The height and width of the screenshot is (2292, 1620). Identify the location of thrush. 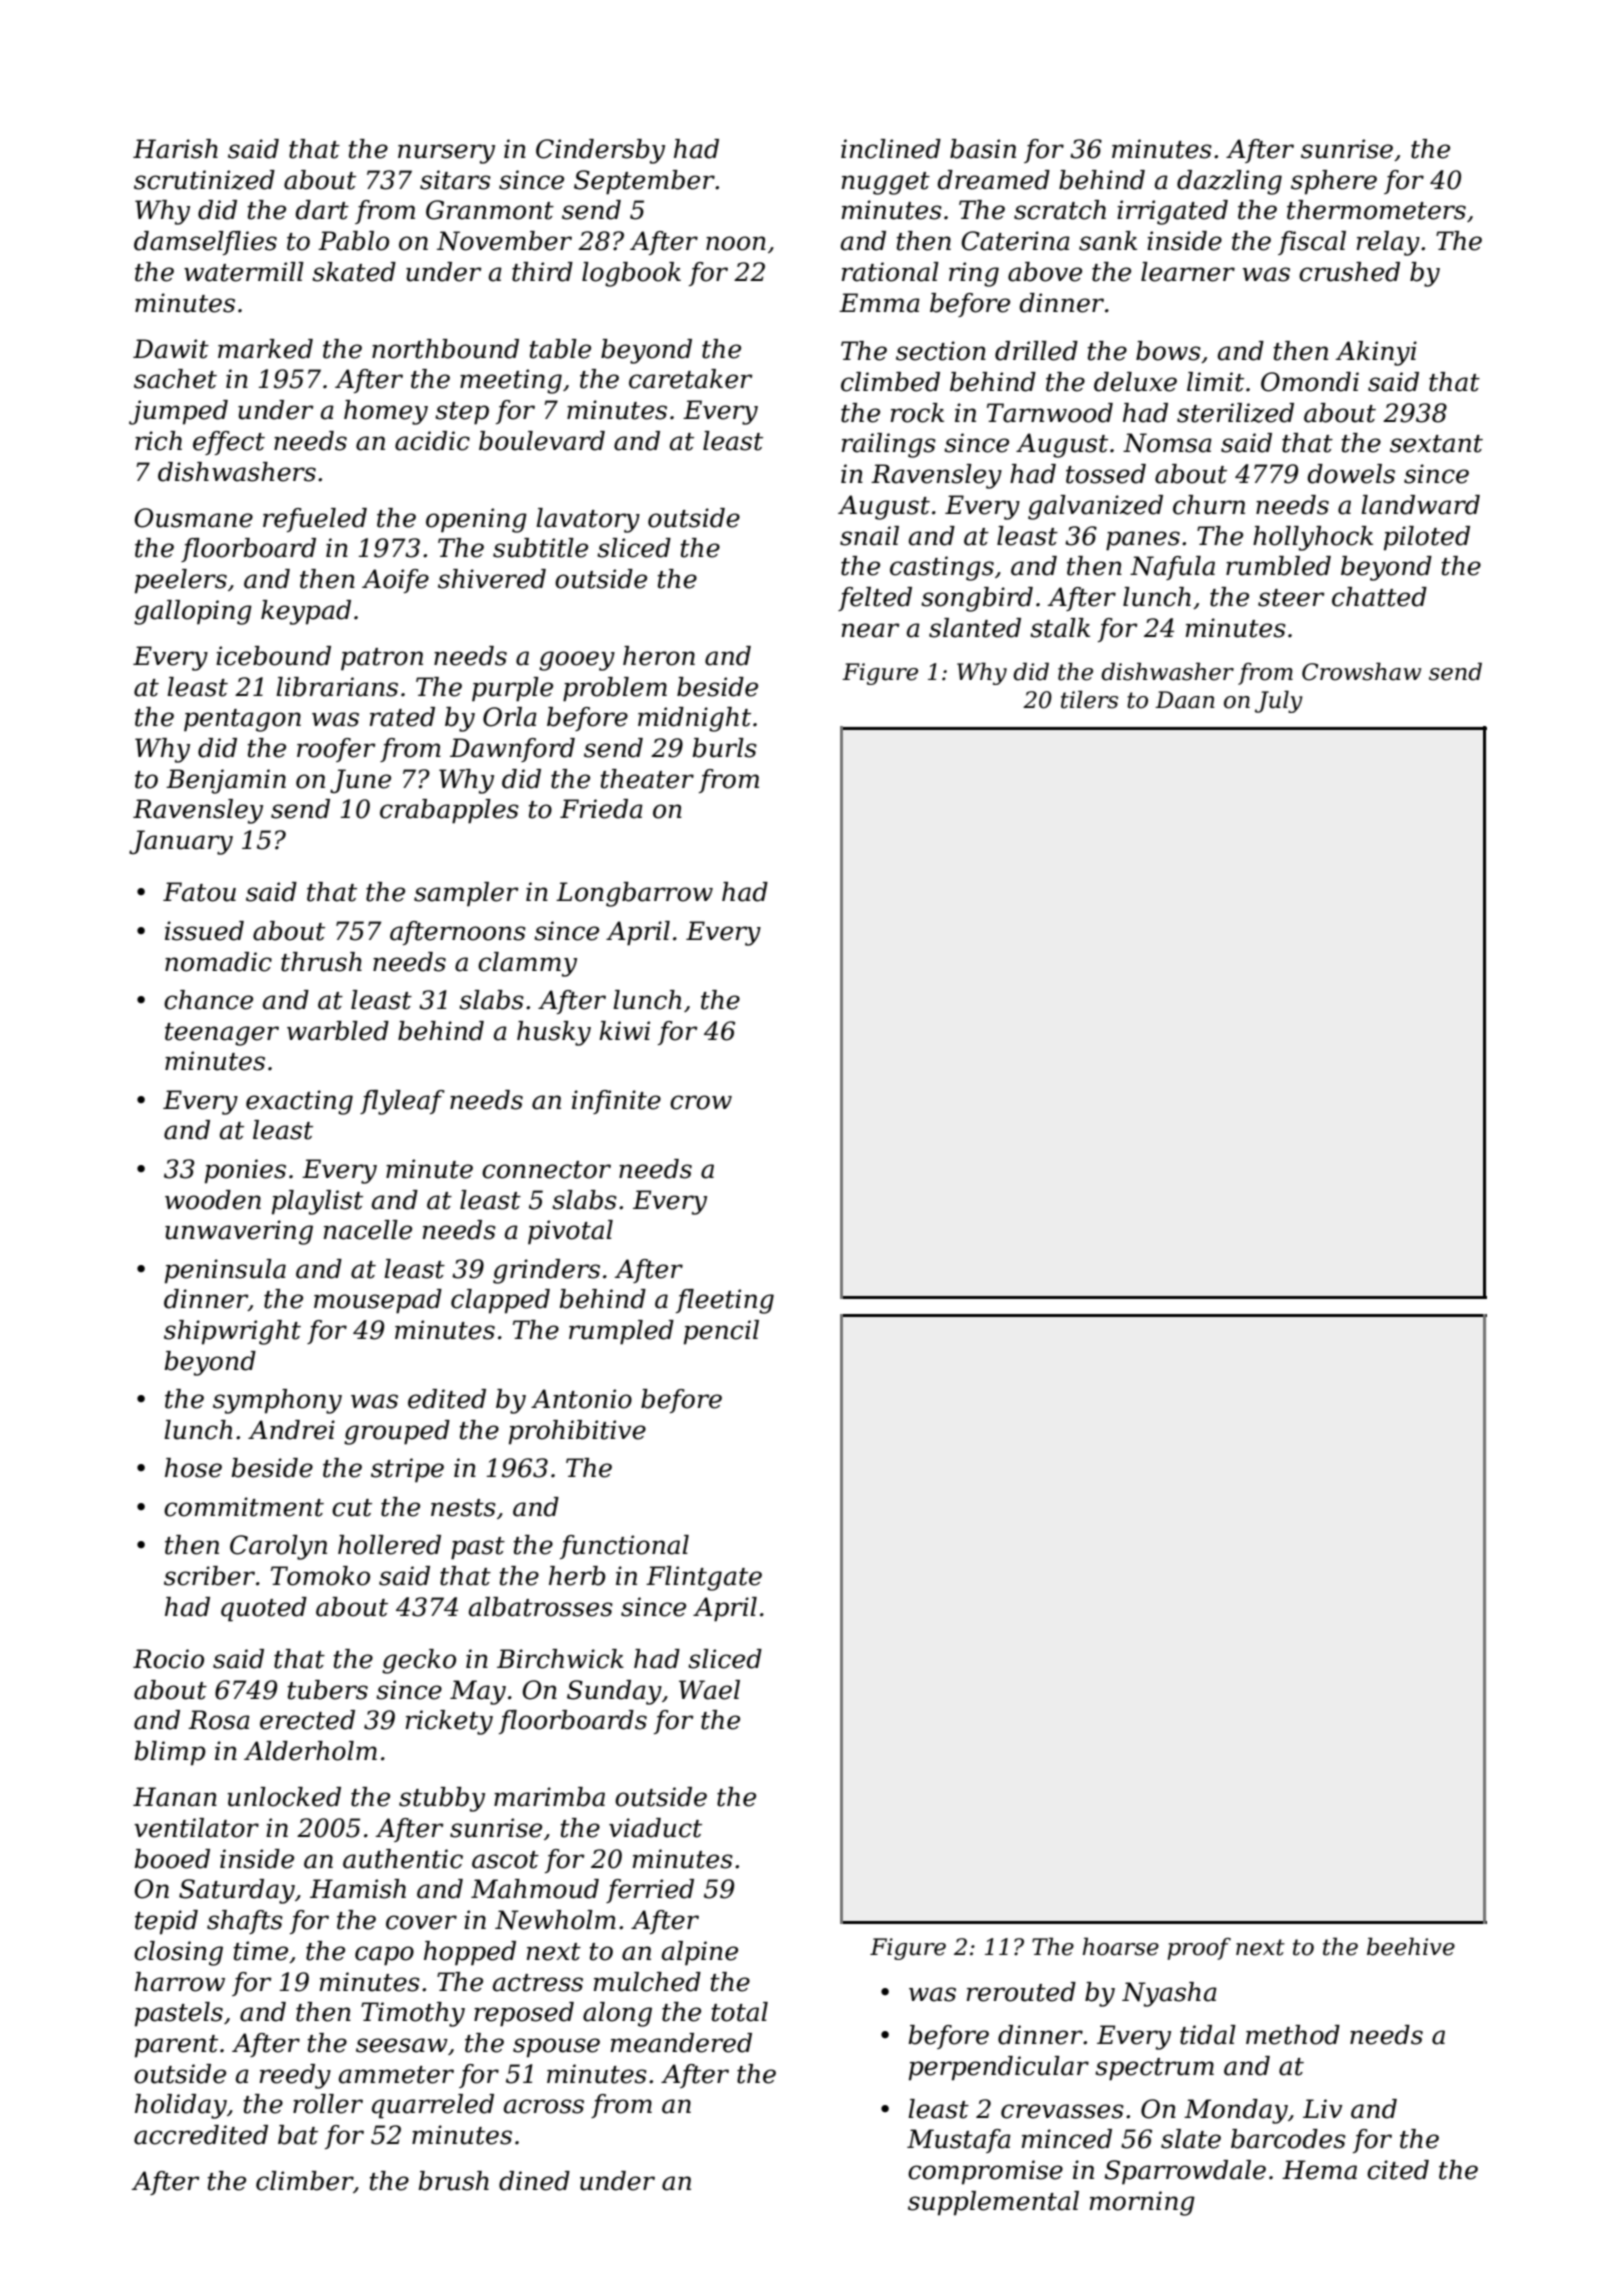
(321, 962).
